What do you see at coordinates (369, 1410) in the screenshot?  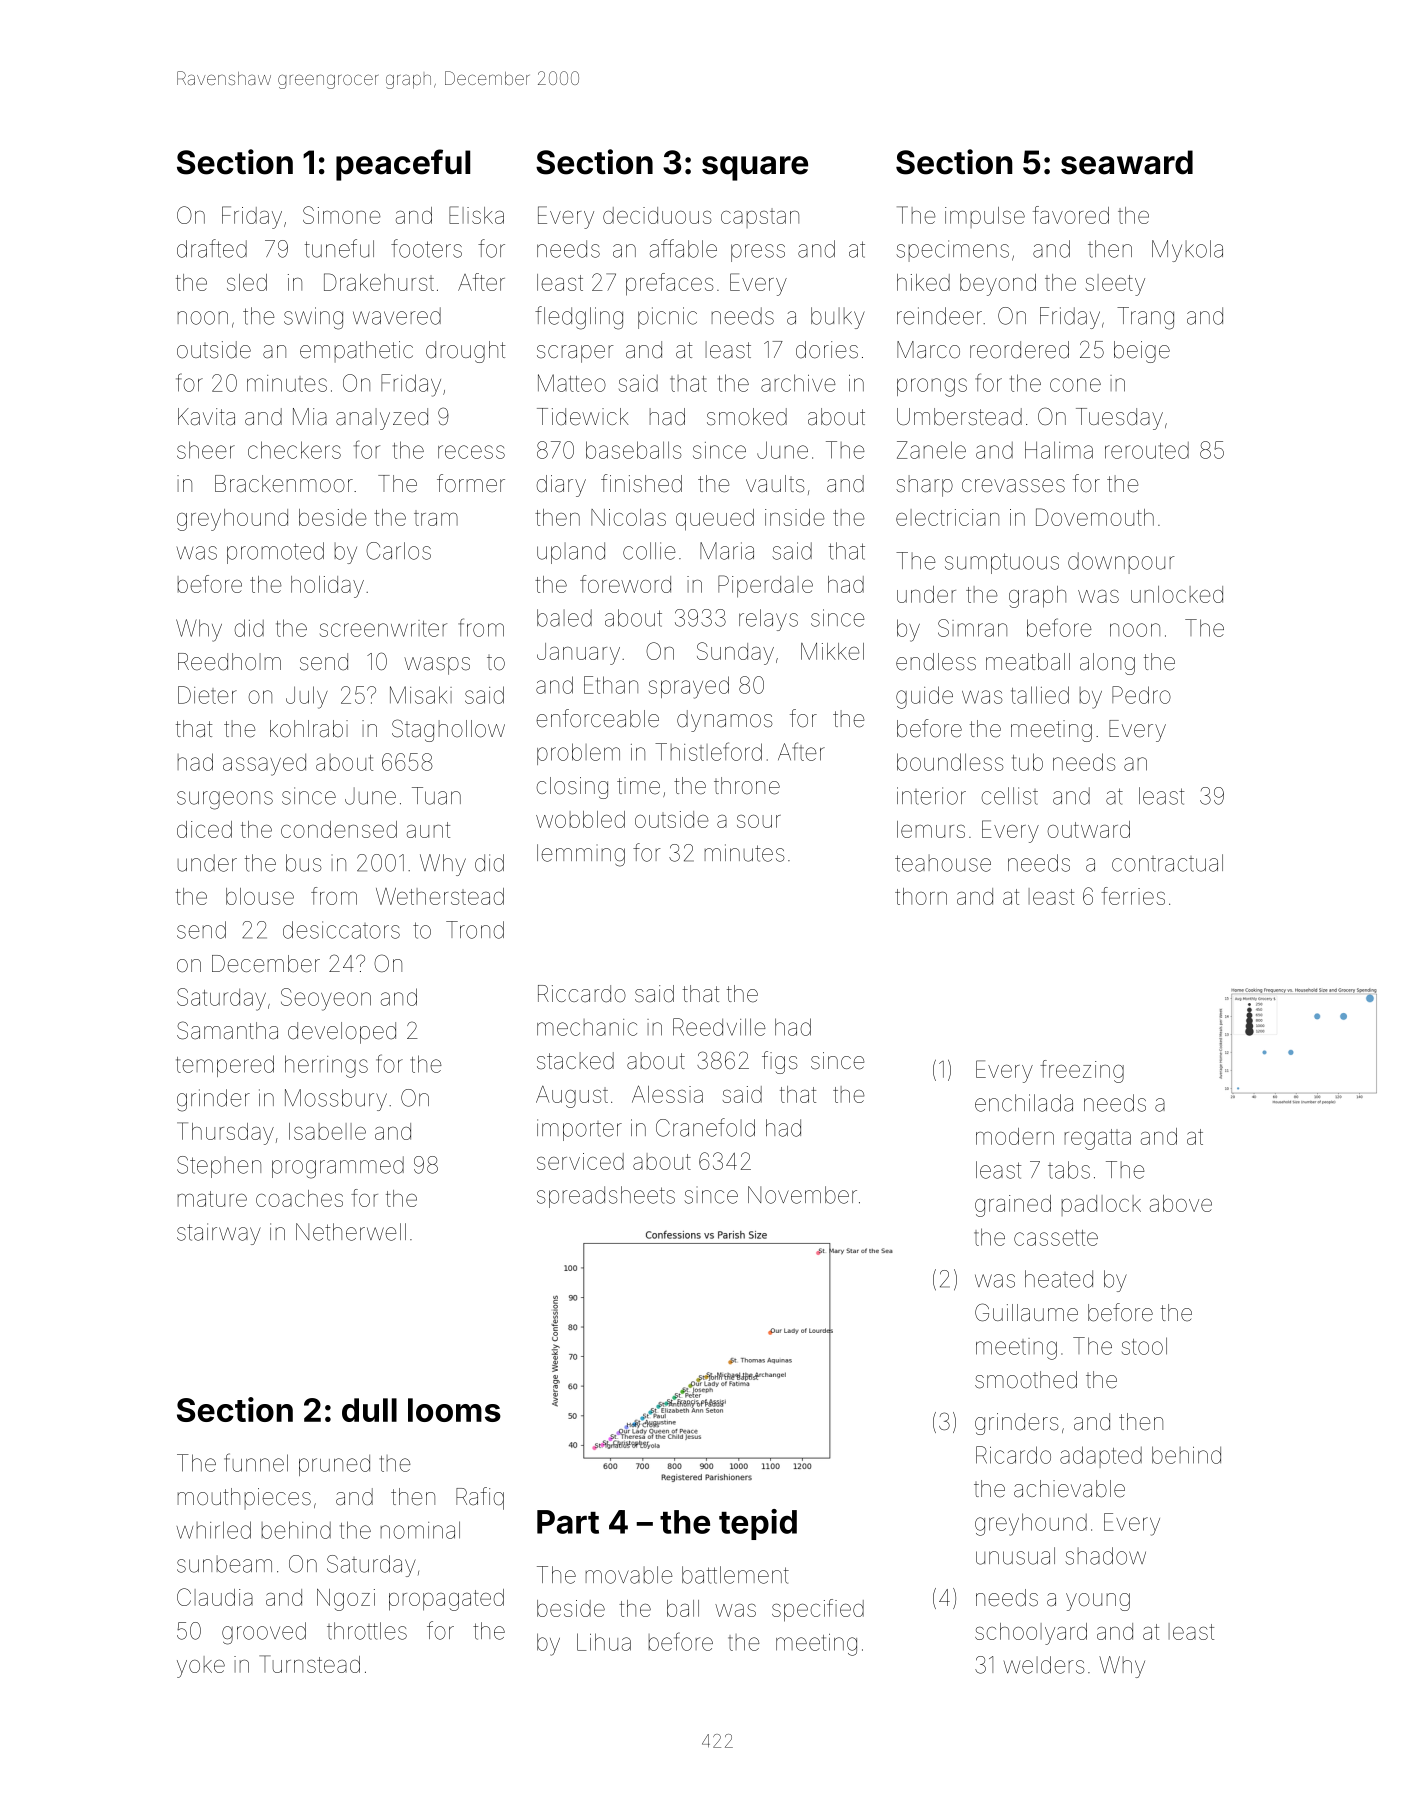 I see `dull` at bounding box center [369, 1410].
